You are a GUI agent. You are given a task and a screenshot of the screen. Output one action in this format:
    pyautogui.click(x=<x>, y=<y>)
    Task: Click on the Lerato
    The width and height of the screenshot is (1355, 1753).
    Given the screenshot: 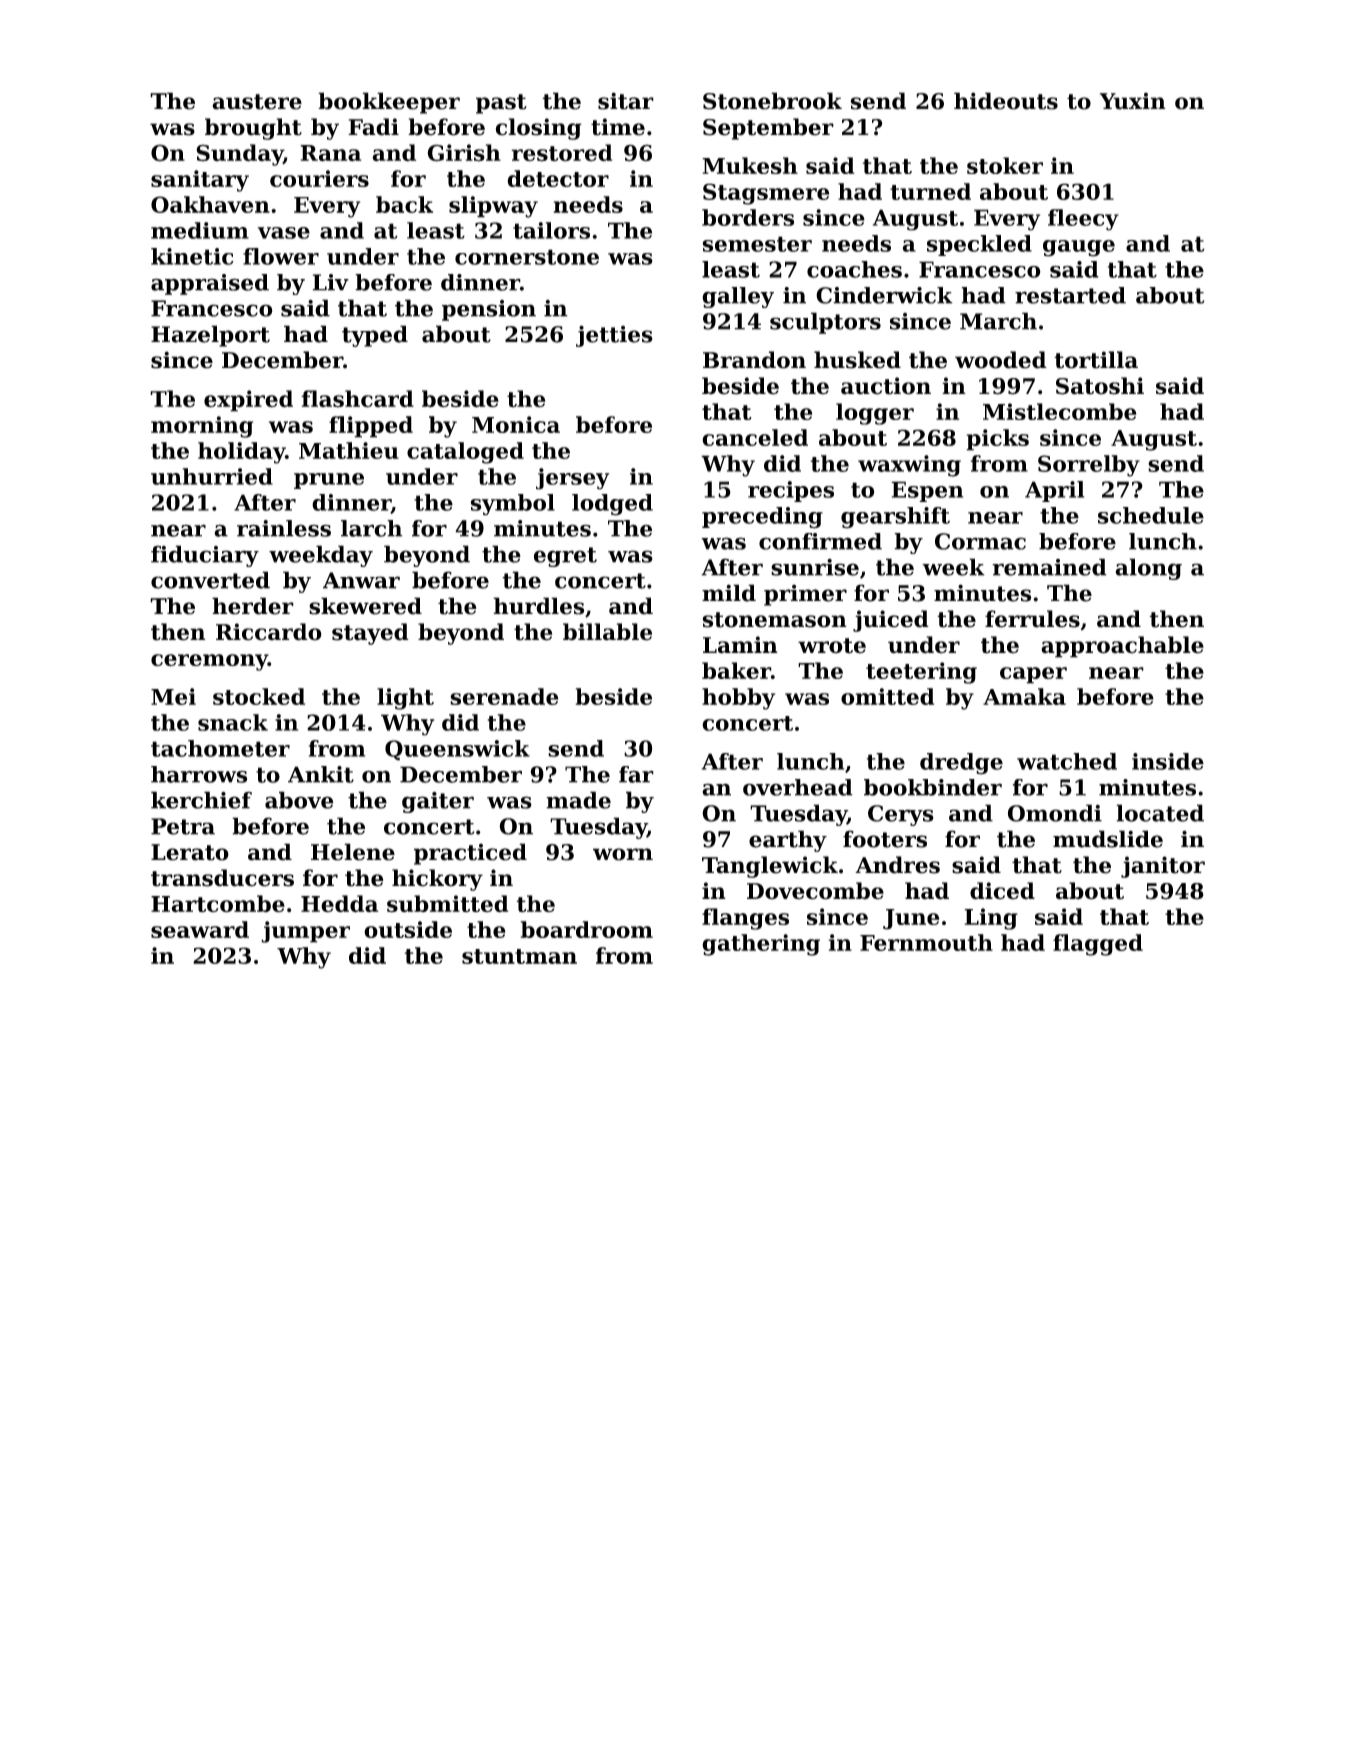 What is the action you would take?
    pyautogui.click(x=190, y=852)
